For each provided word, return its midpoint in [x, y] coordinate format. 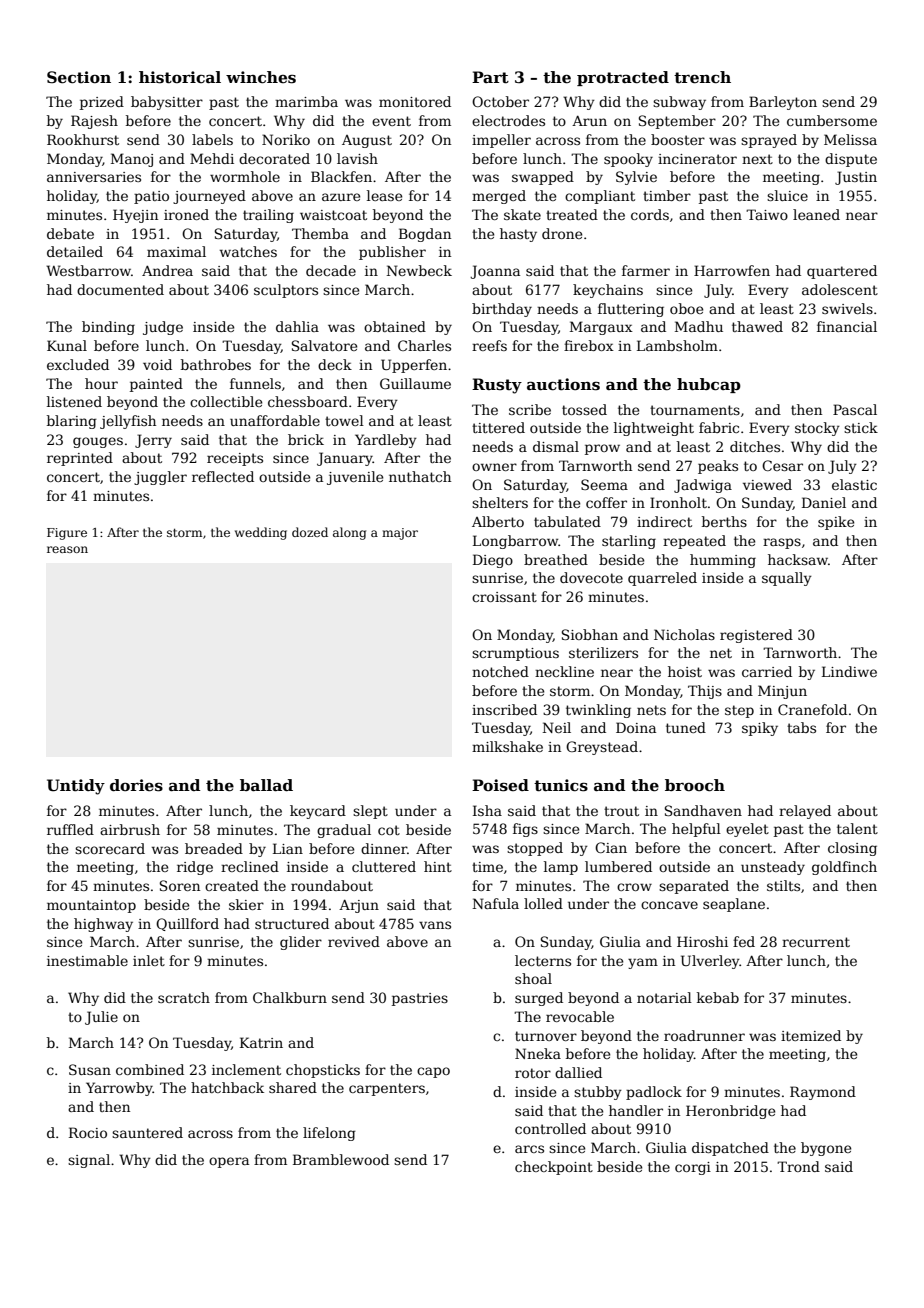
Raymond [823, 1093]
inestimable [87, 960]
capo [433, 1072]
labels [212, 139]
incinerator [697, 159]
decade [331, 270]
